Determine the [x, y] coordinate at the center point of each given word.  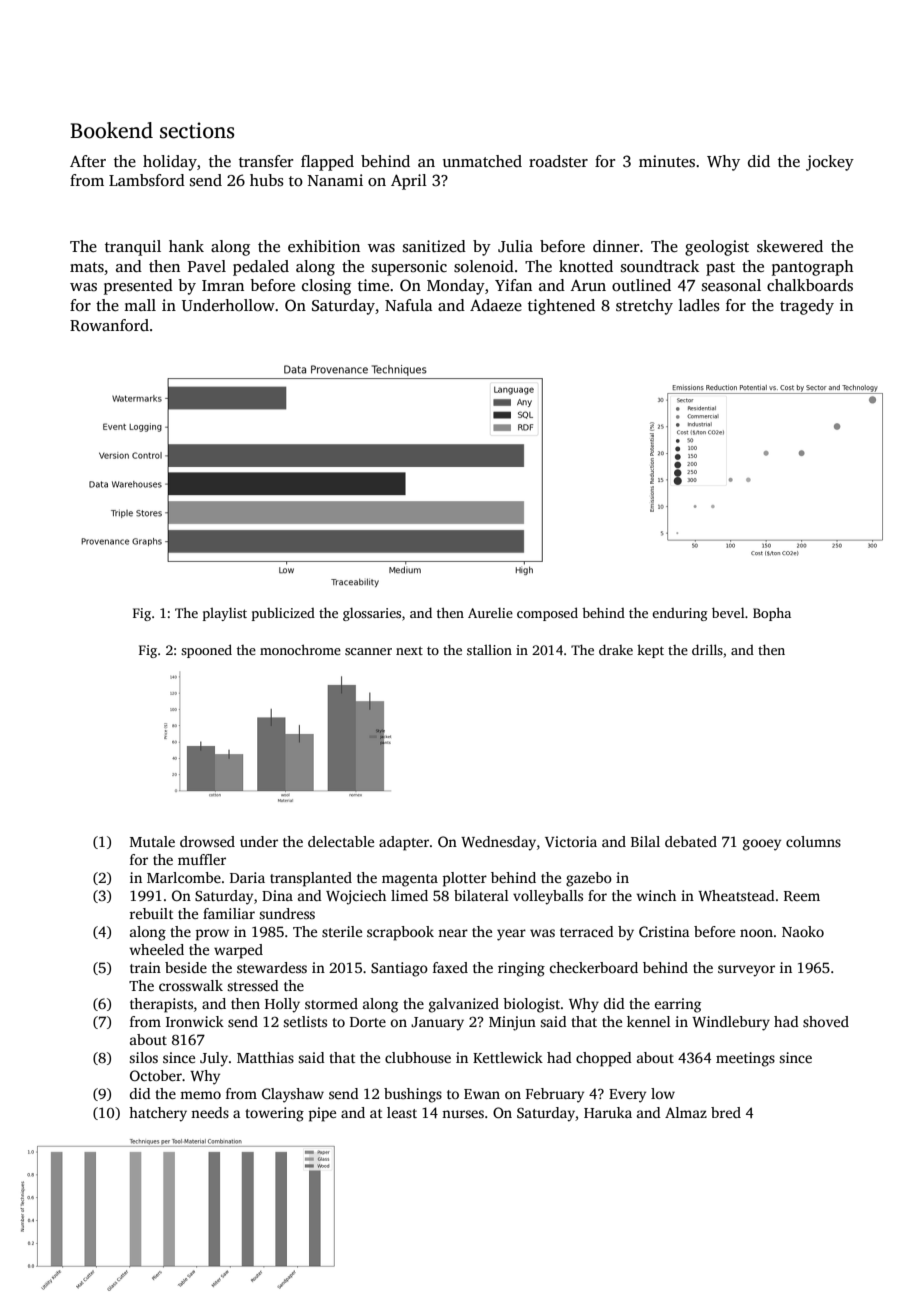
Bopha [772, 614]
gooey [762, 845]
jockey [830, 163]
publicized [283, 614]
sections [197, 130]
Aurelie [490, 612]
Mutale [152, 841]
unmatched [482, 161]
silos [144, 1057]
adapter [404, 843]
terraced [587, 931]
